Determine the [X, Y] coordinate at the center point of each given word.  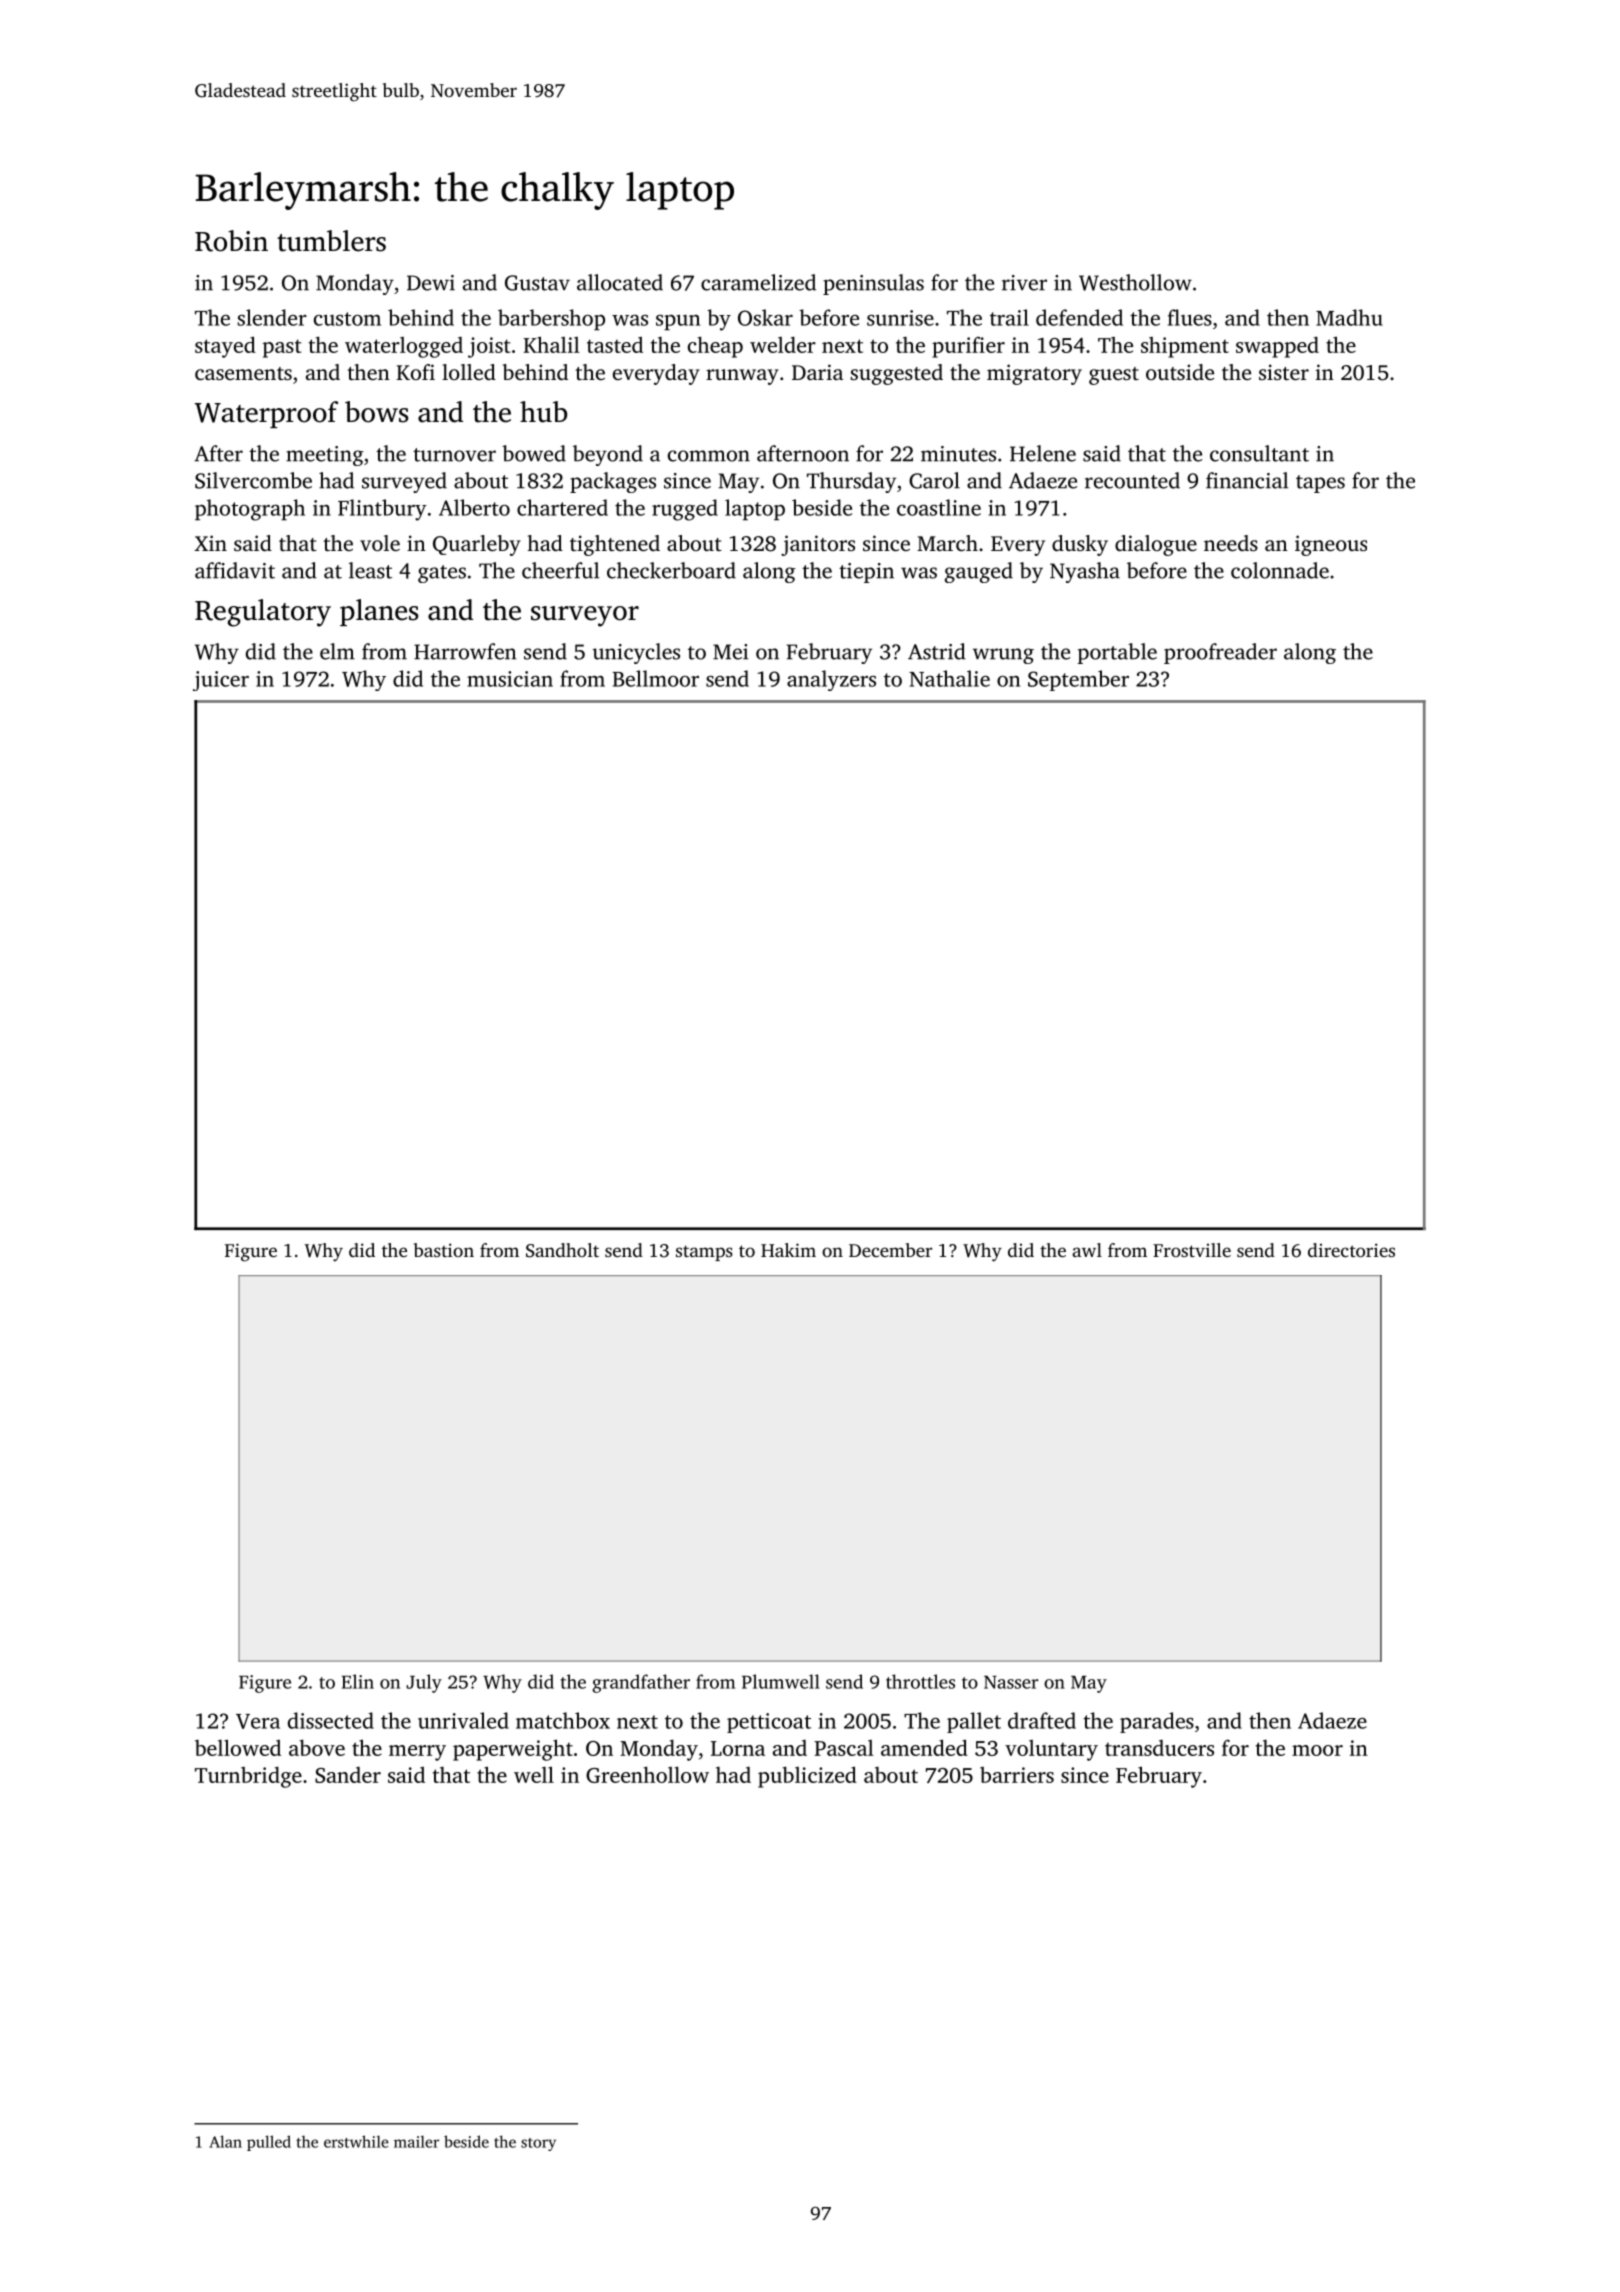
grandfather [641, 1683]
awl [1087, 1250]
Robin [231, 241]
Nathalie [949, 678]
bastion [444, 1250]
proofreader [1220, 653]
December [890, 1250]
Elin [358, 1681]
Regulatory [263, 613]
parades [1157, 1722]
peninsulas [873, 284]
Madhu [1349, 317]
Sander [348, 1775]
